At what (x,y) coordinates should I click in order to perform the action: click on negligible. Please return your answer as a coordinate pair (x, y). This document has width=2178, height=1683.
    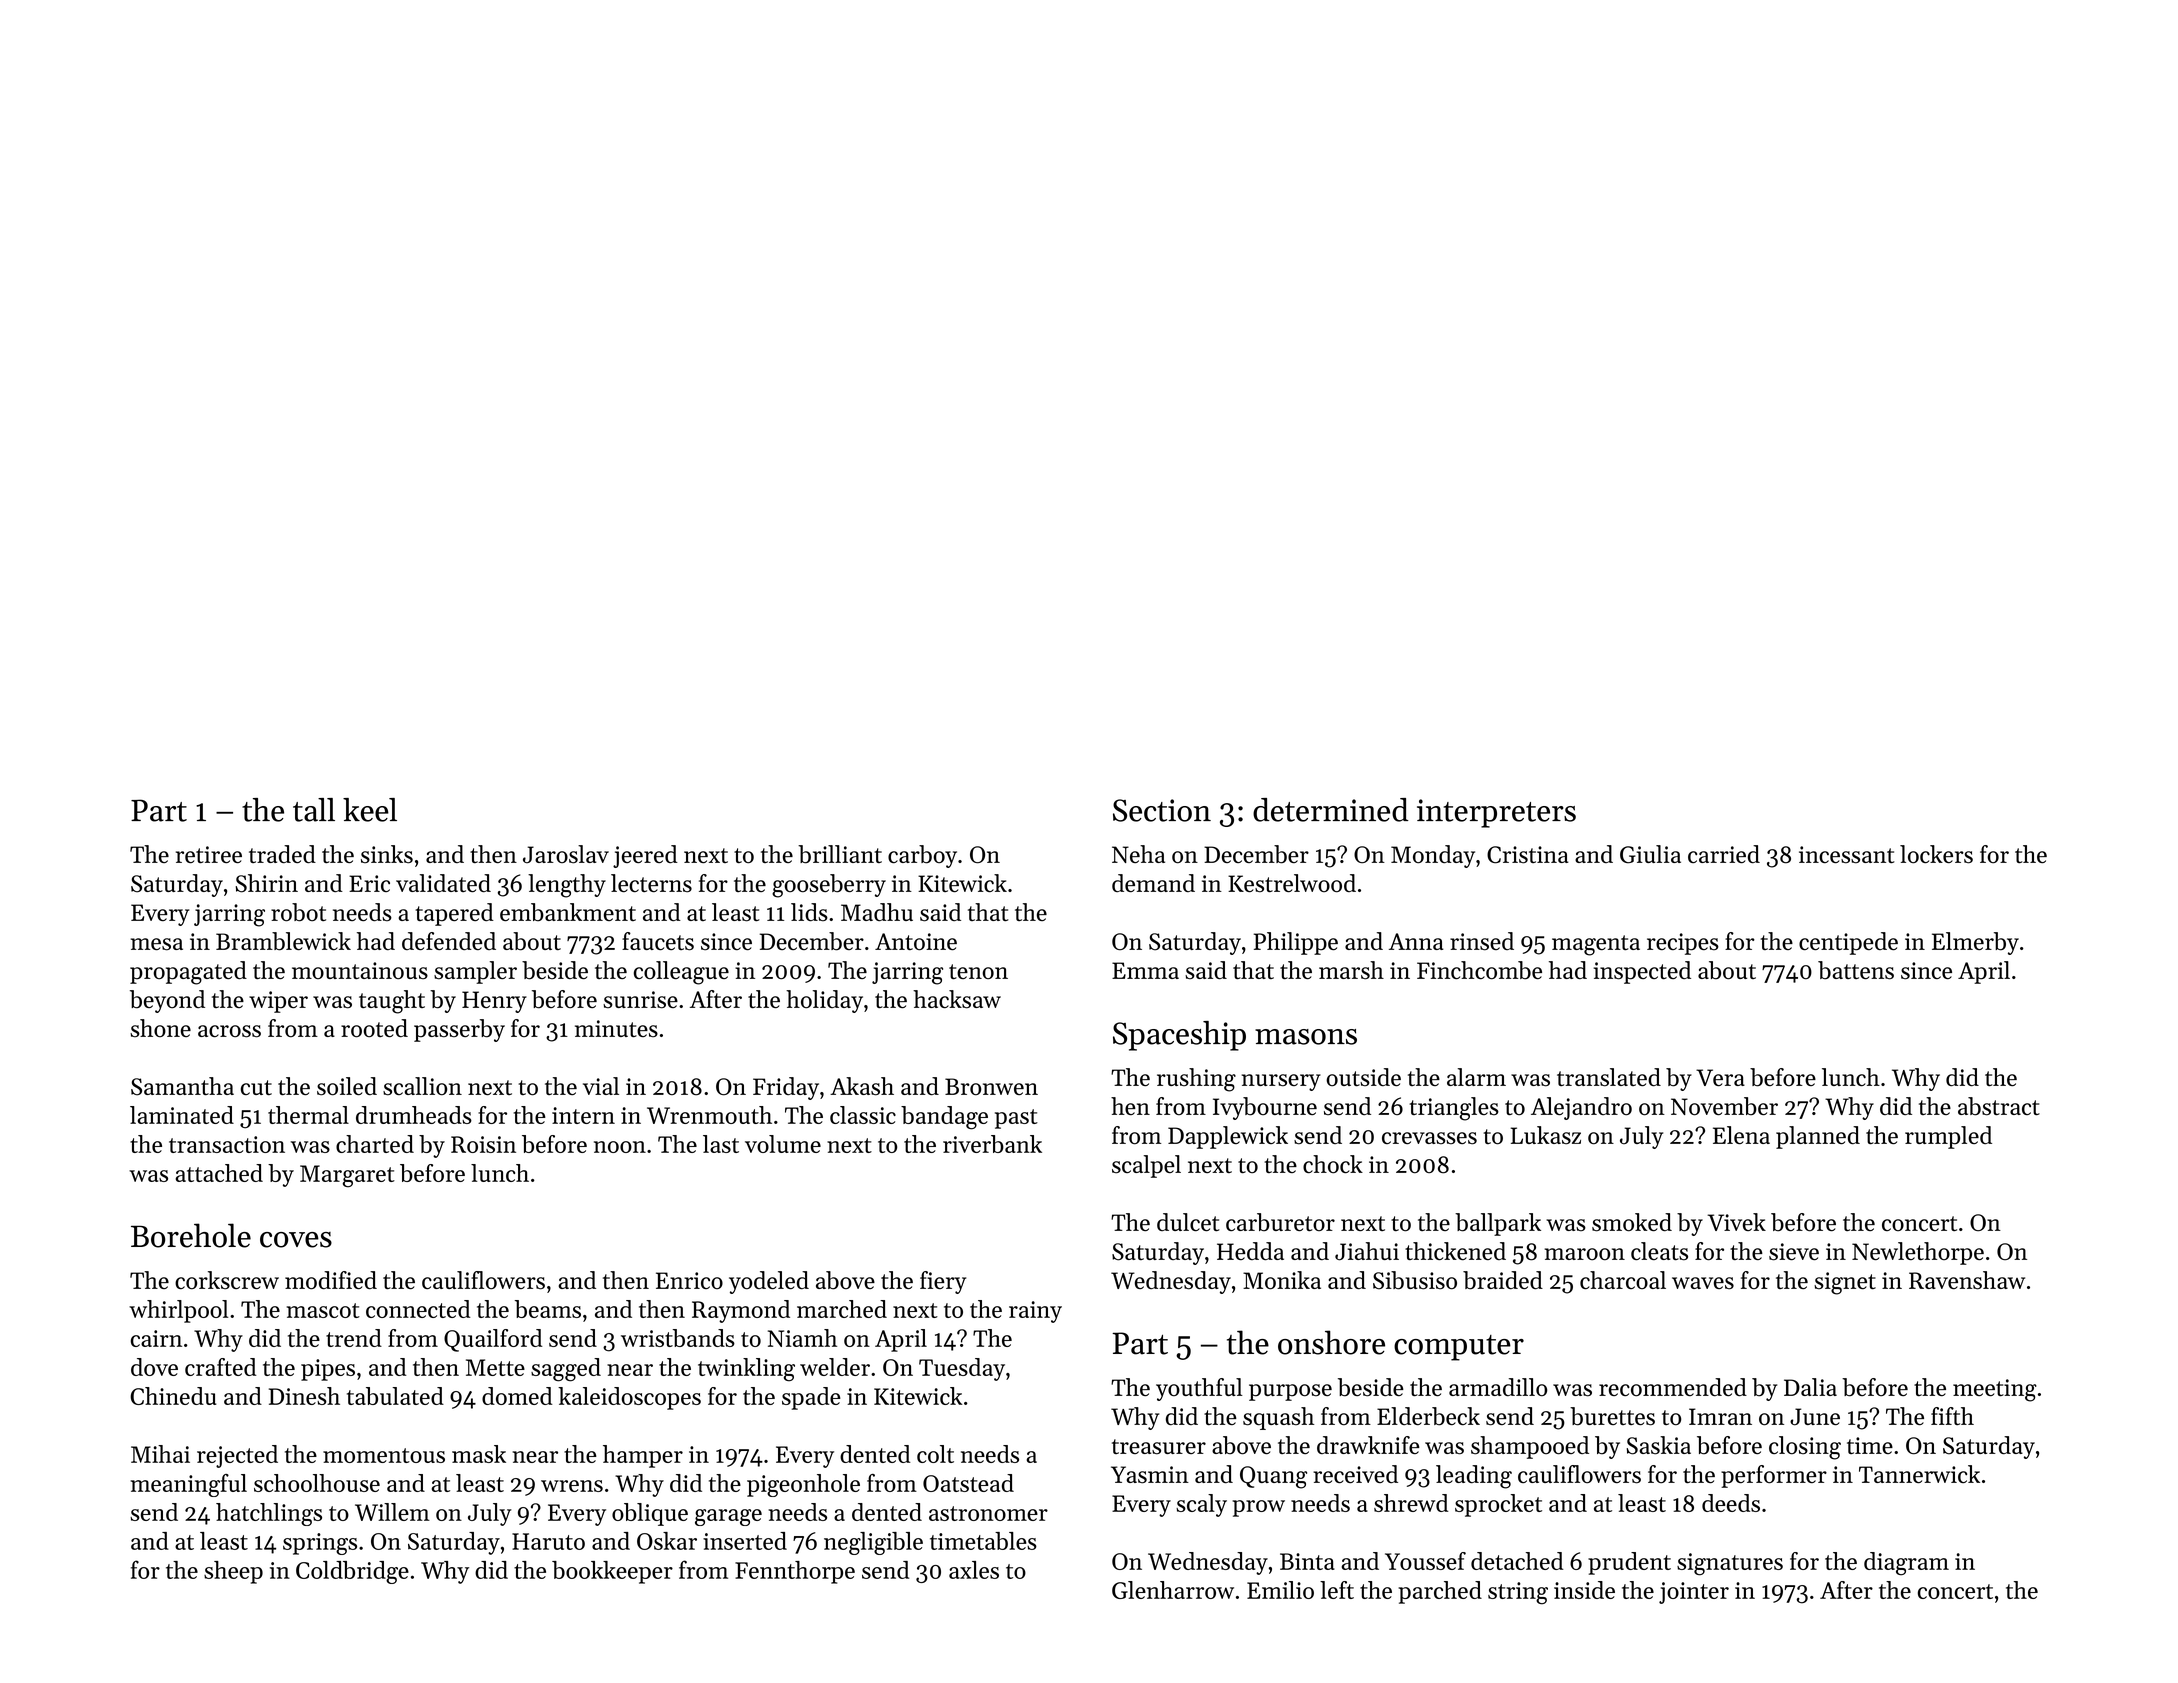
    Looking at the image, I should click on (873, 1543).
